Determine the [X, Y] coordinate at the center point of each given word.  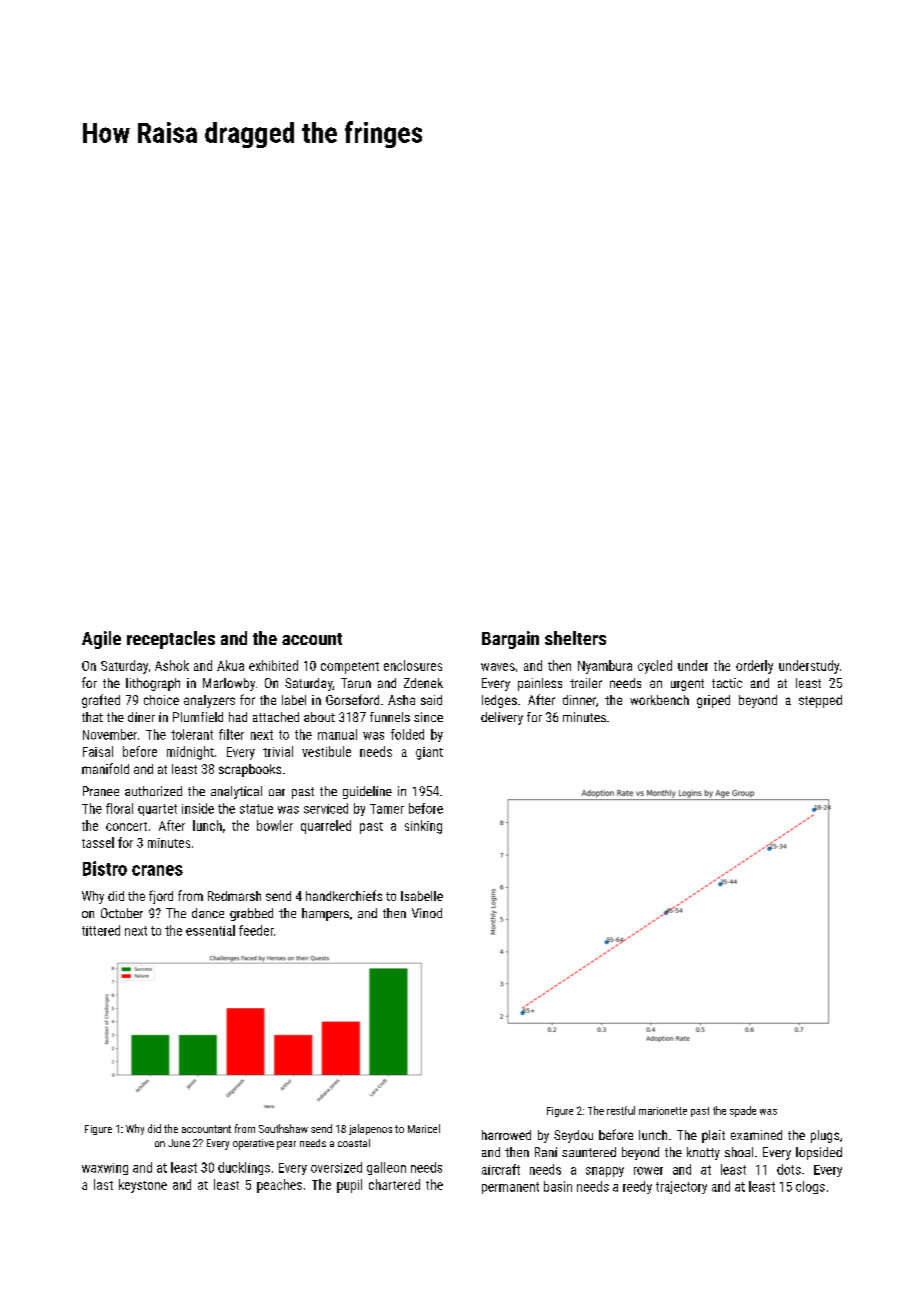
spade [743, 1111]
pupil [349, 1186]
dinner [579, 700]
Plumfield [198, 717]
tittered [101, 930]
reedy [637, 1187]
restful [621, 1110]
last [103, 1184]
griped [713, 701]
